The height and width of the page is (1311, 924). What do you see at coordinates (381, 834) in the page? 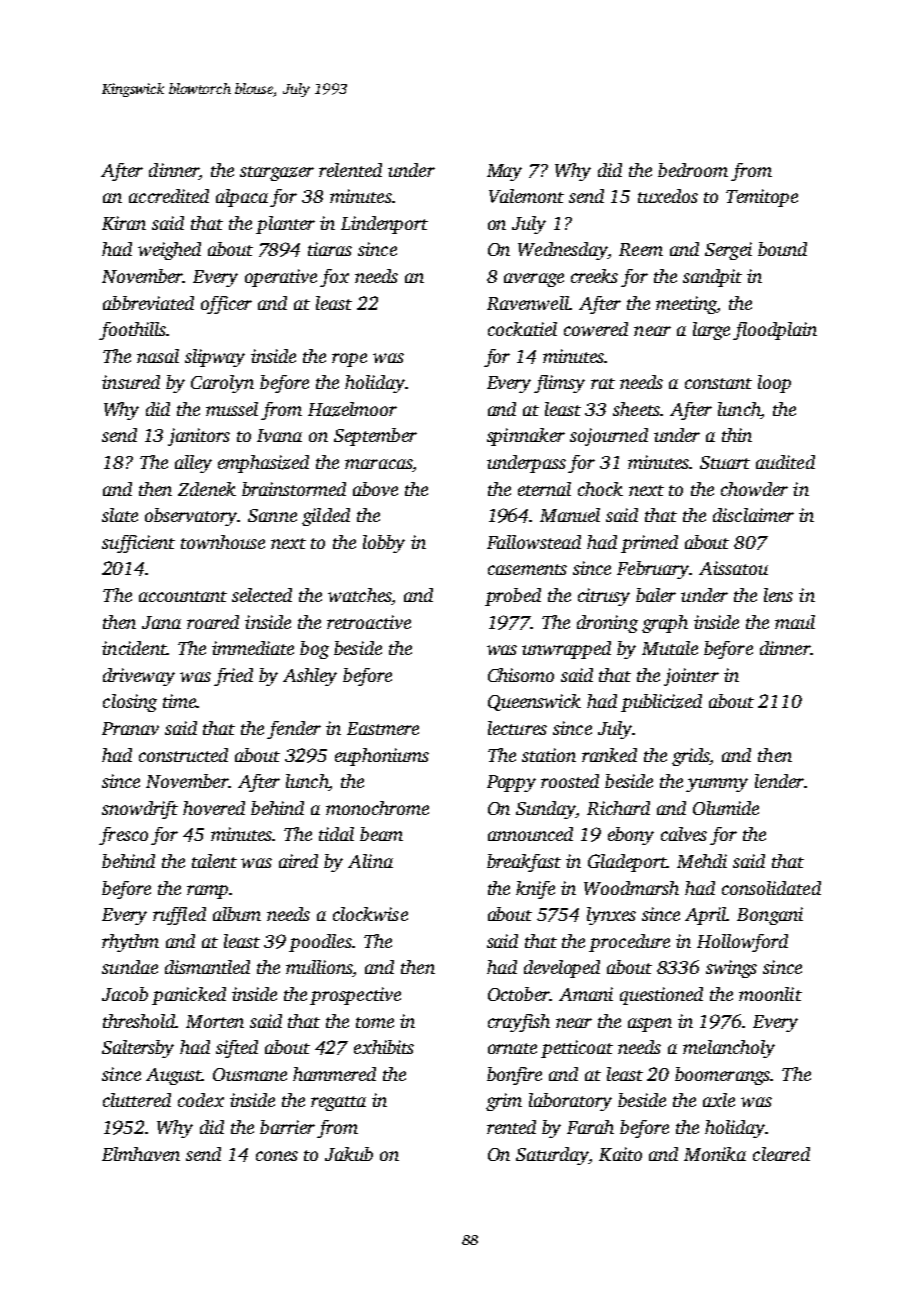
I see `beam` at bounding box center [381, 834].
